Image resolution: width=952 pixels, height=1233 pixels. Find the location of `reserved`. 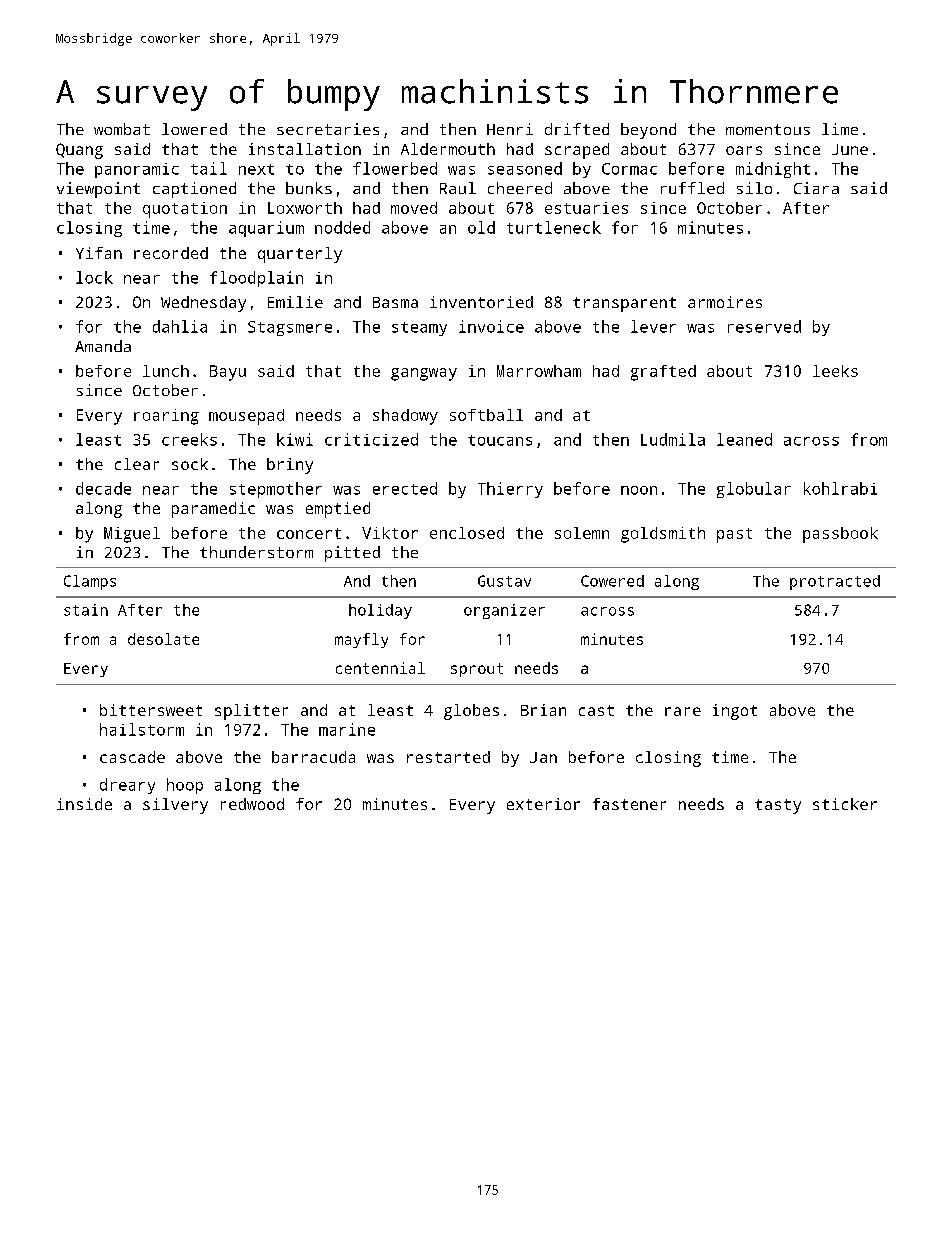

reserved is located at coordinates (764, 326).
